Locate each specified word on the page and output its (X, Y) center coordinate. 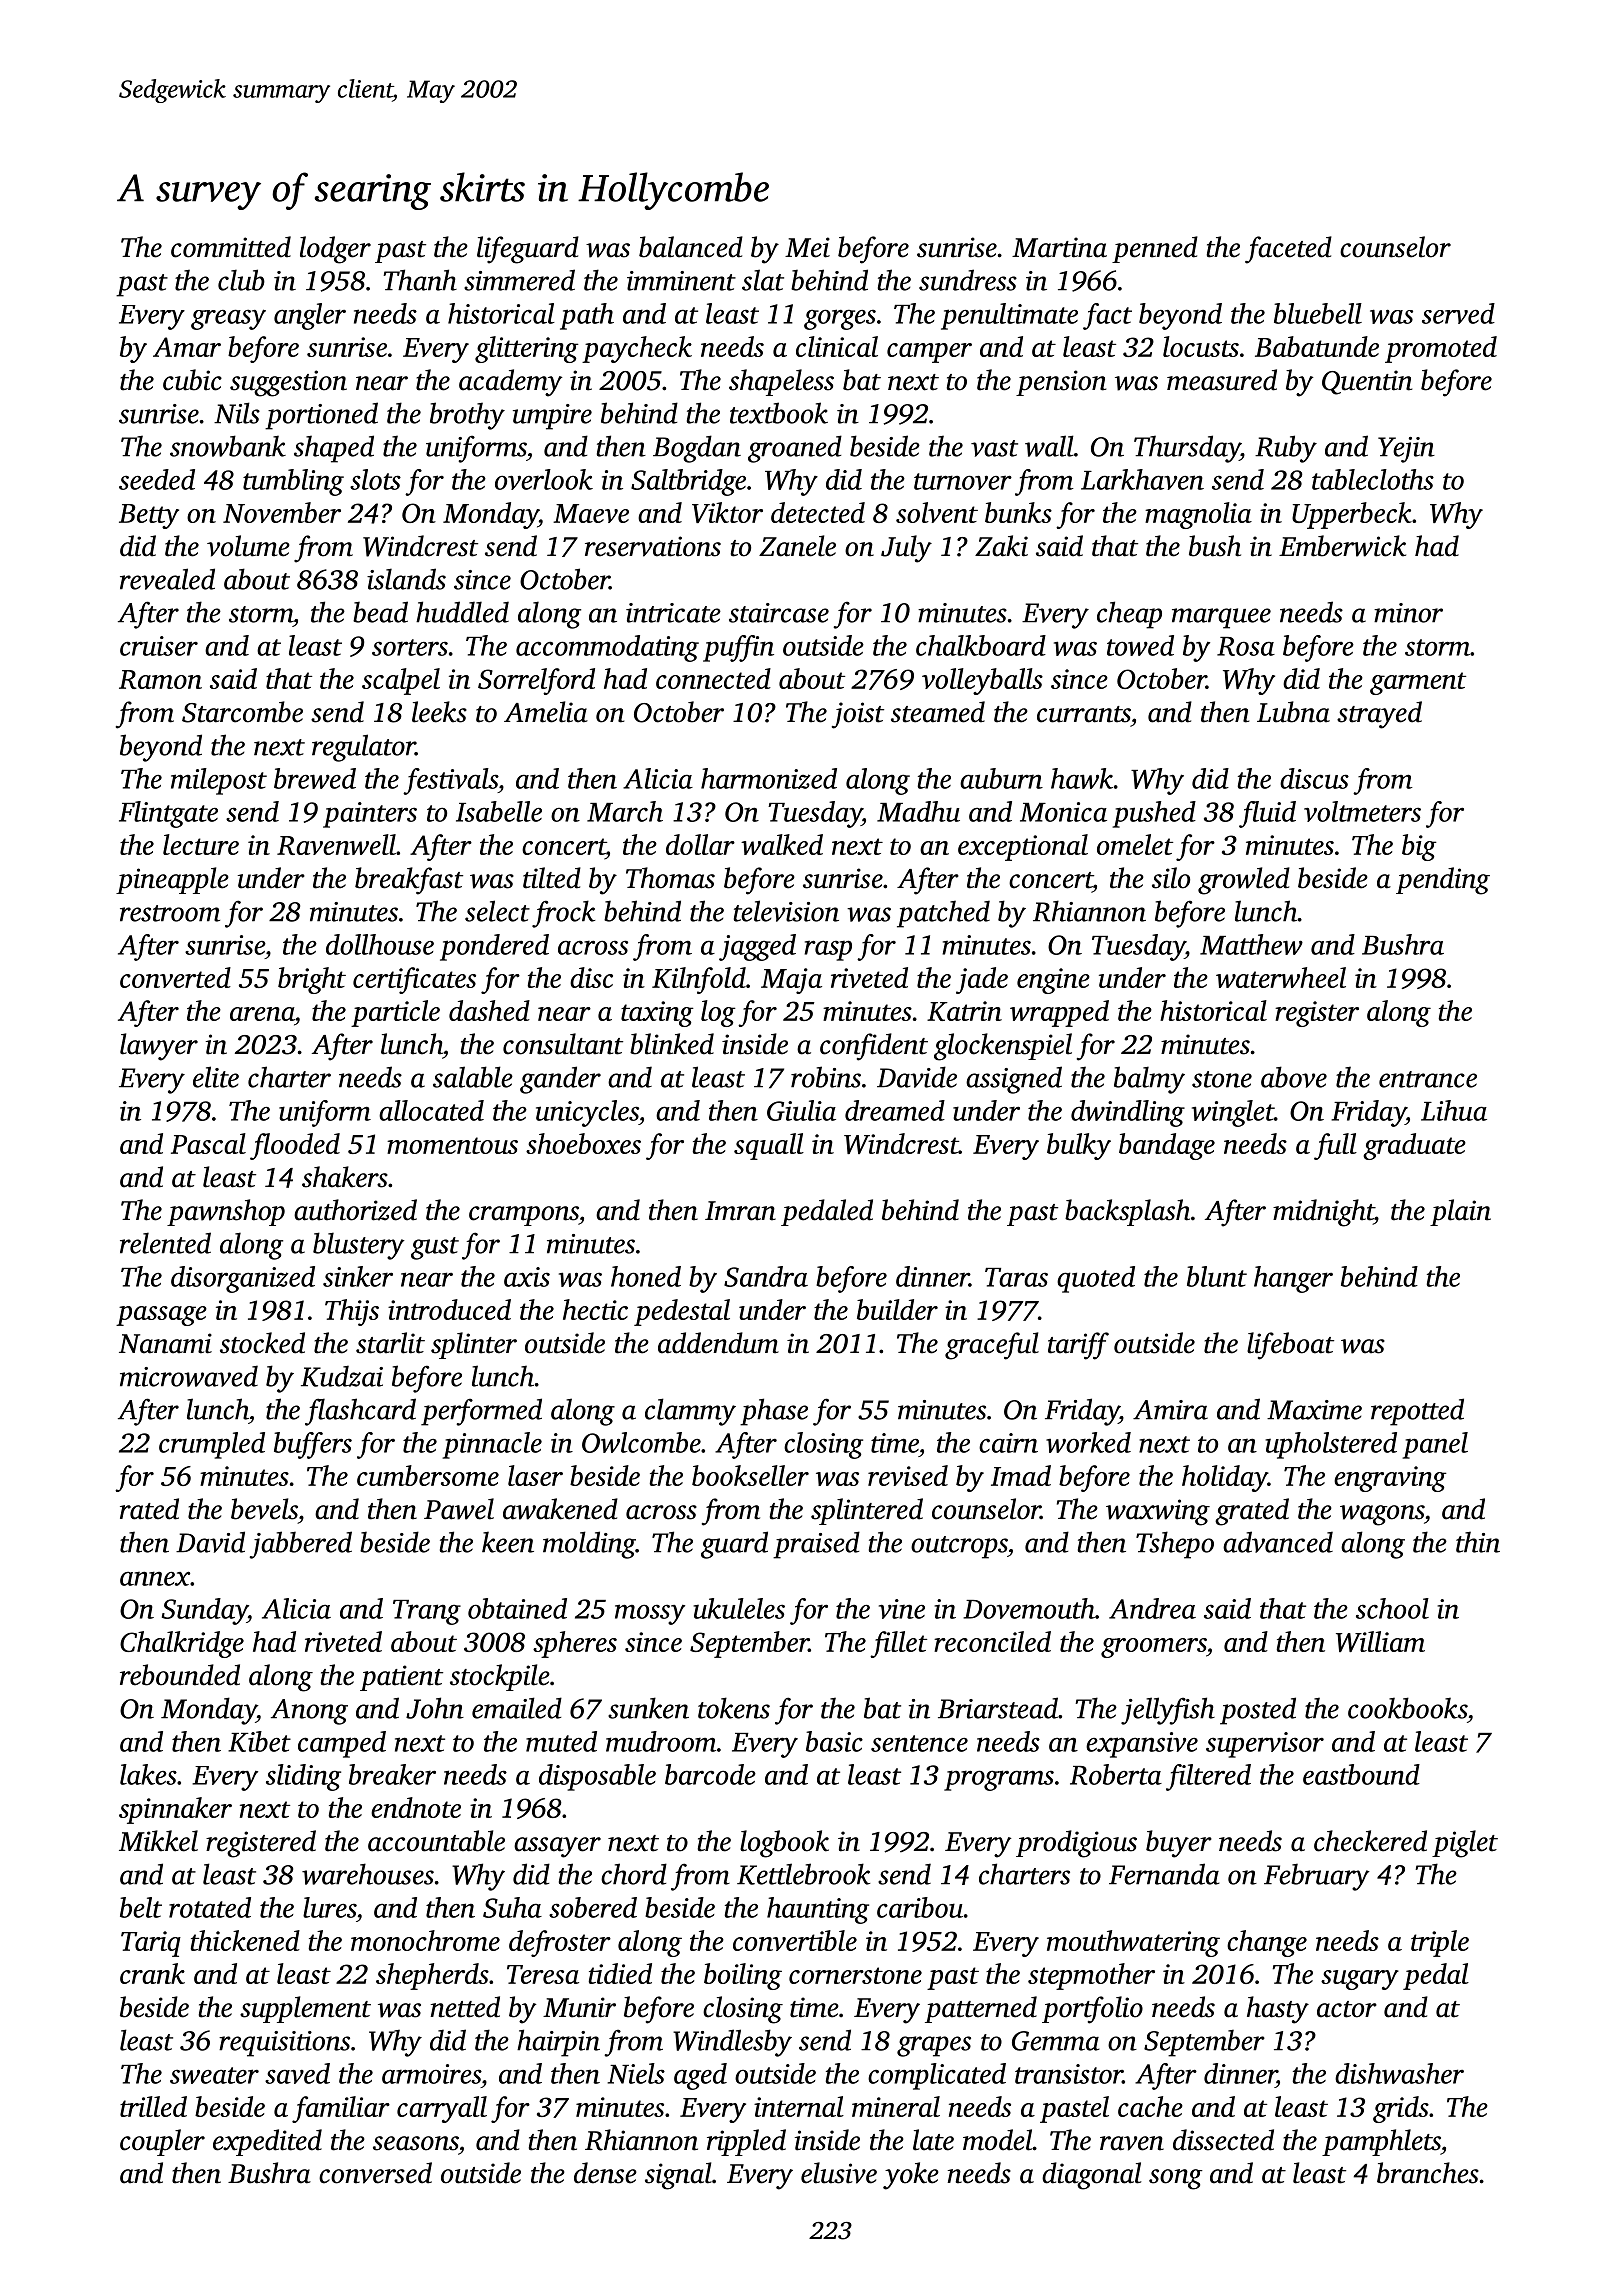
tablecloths (1373, 479)
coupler (162, 2142)
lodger (335, 250)
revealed (167, 579)
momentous (452, 1145)
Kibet (259, 1741)
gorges (840, 319)
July (906, 549)
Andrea (1152, 1608)
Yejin (1406, 450)
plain (1460, 1212)
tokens (734, 1708)
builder (897, 1309)
